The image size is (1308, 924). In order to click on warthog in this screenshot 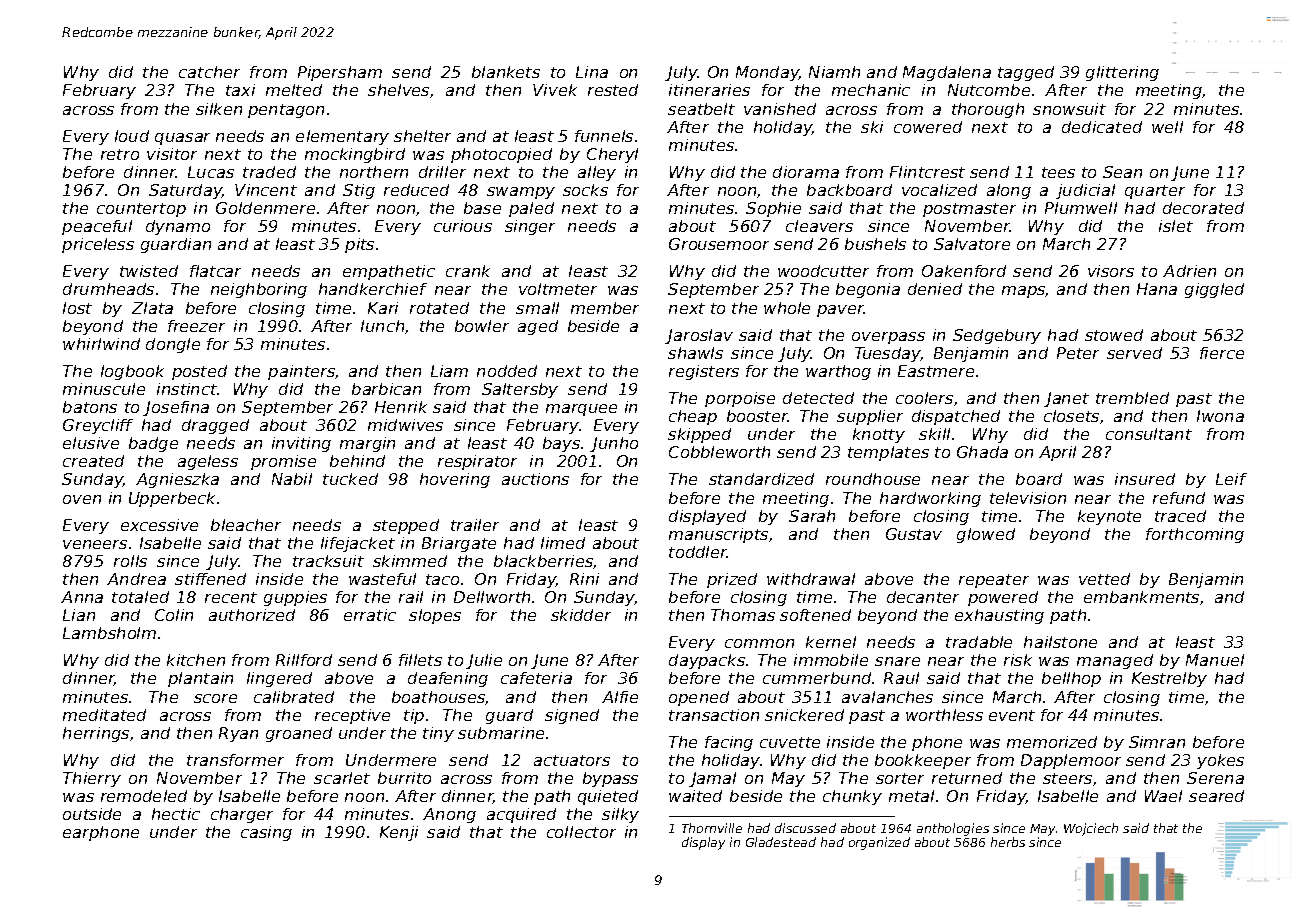, I will do `click(838, 372)`.
